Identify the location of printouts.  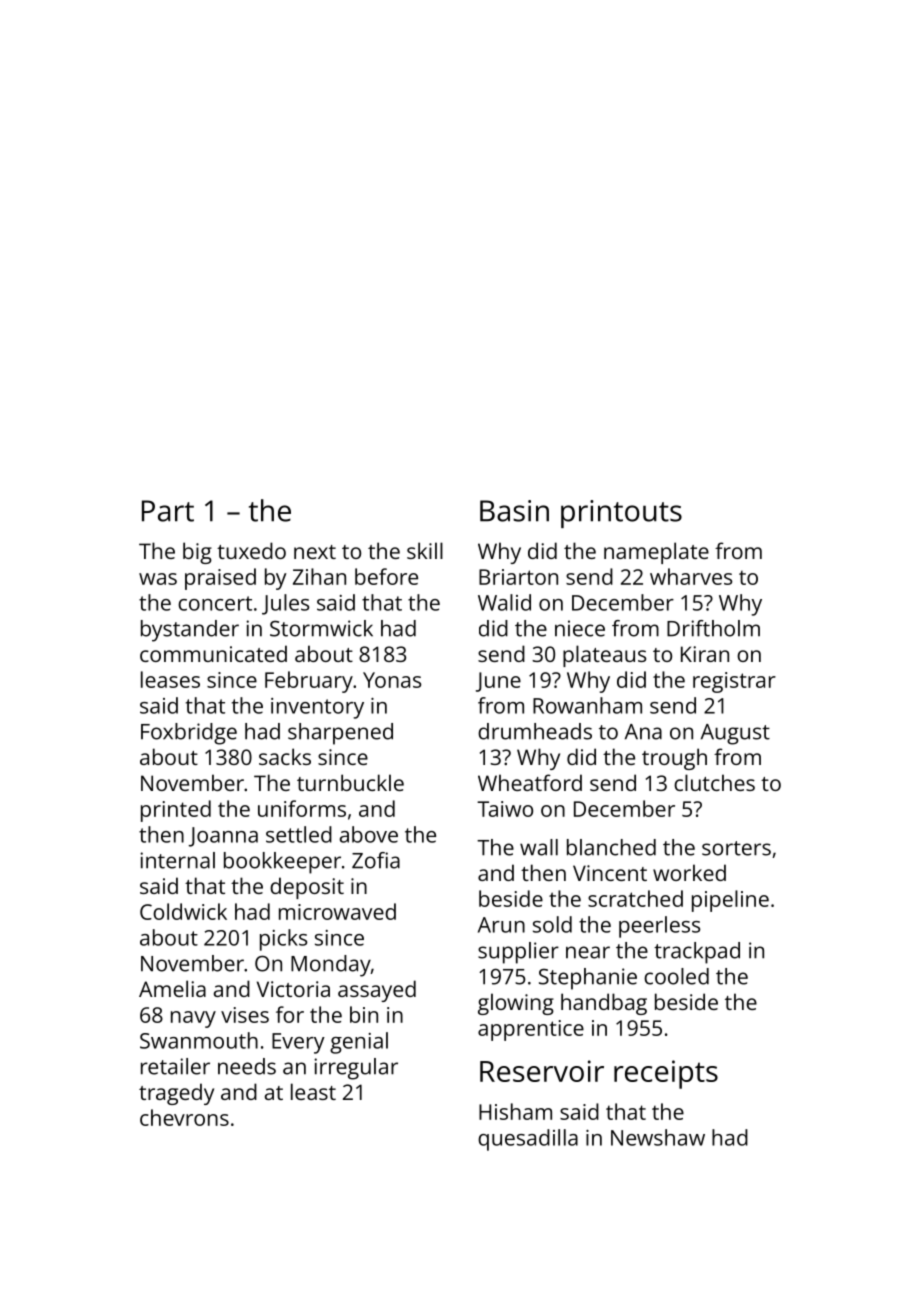
(621, 514).
